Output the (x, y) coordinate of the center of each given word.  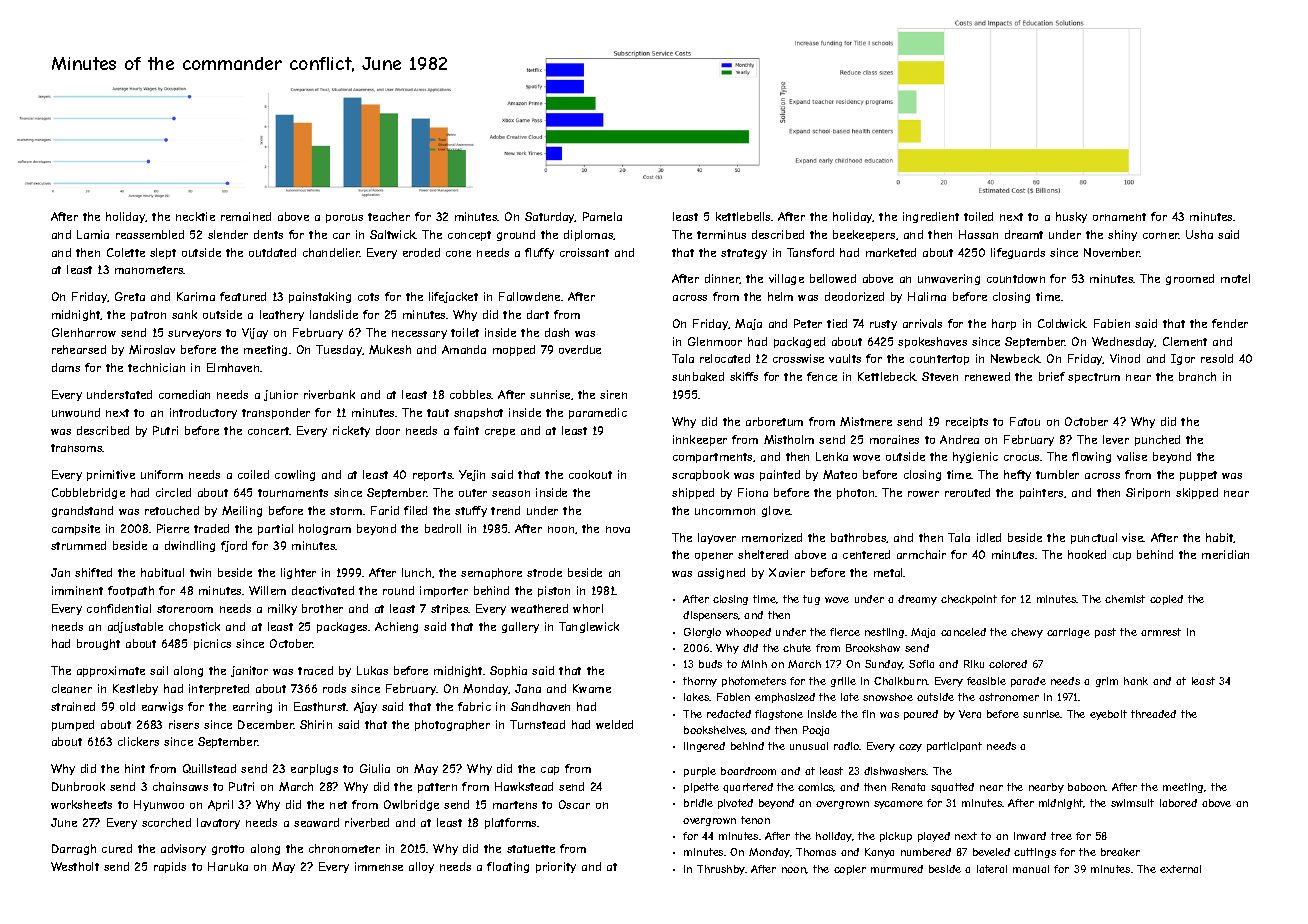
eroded (421, 252)
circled (173, 492)
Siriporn (1148, 493)
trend (505, 510)
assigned (721, 573)
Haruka (228, 866)
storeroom (185, 609)
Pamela (602, 216)
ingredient (931, 217)
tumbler (1057, 474)
